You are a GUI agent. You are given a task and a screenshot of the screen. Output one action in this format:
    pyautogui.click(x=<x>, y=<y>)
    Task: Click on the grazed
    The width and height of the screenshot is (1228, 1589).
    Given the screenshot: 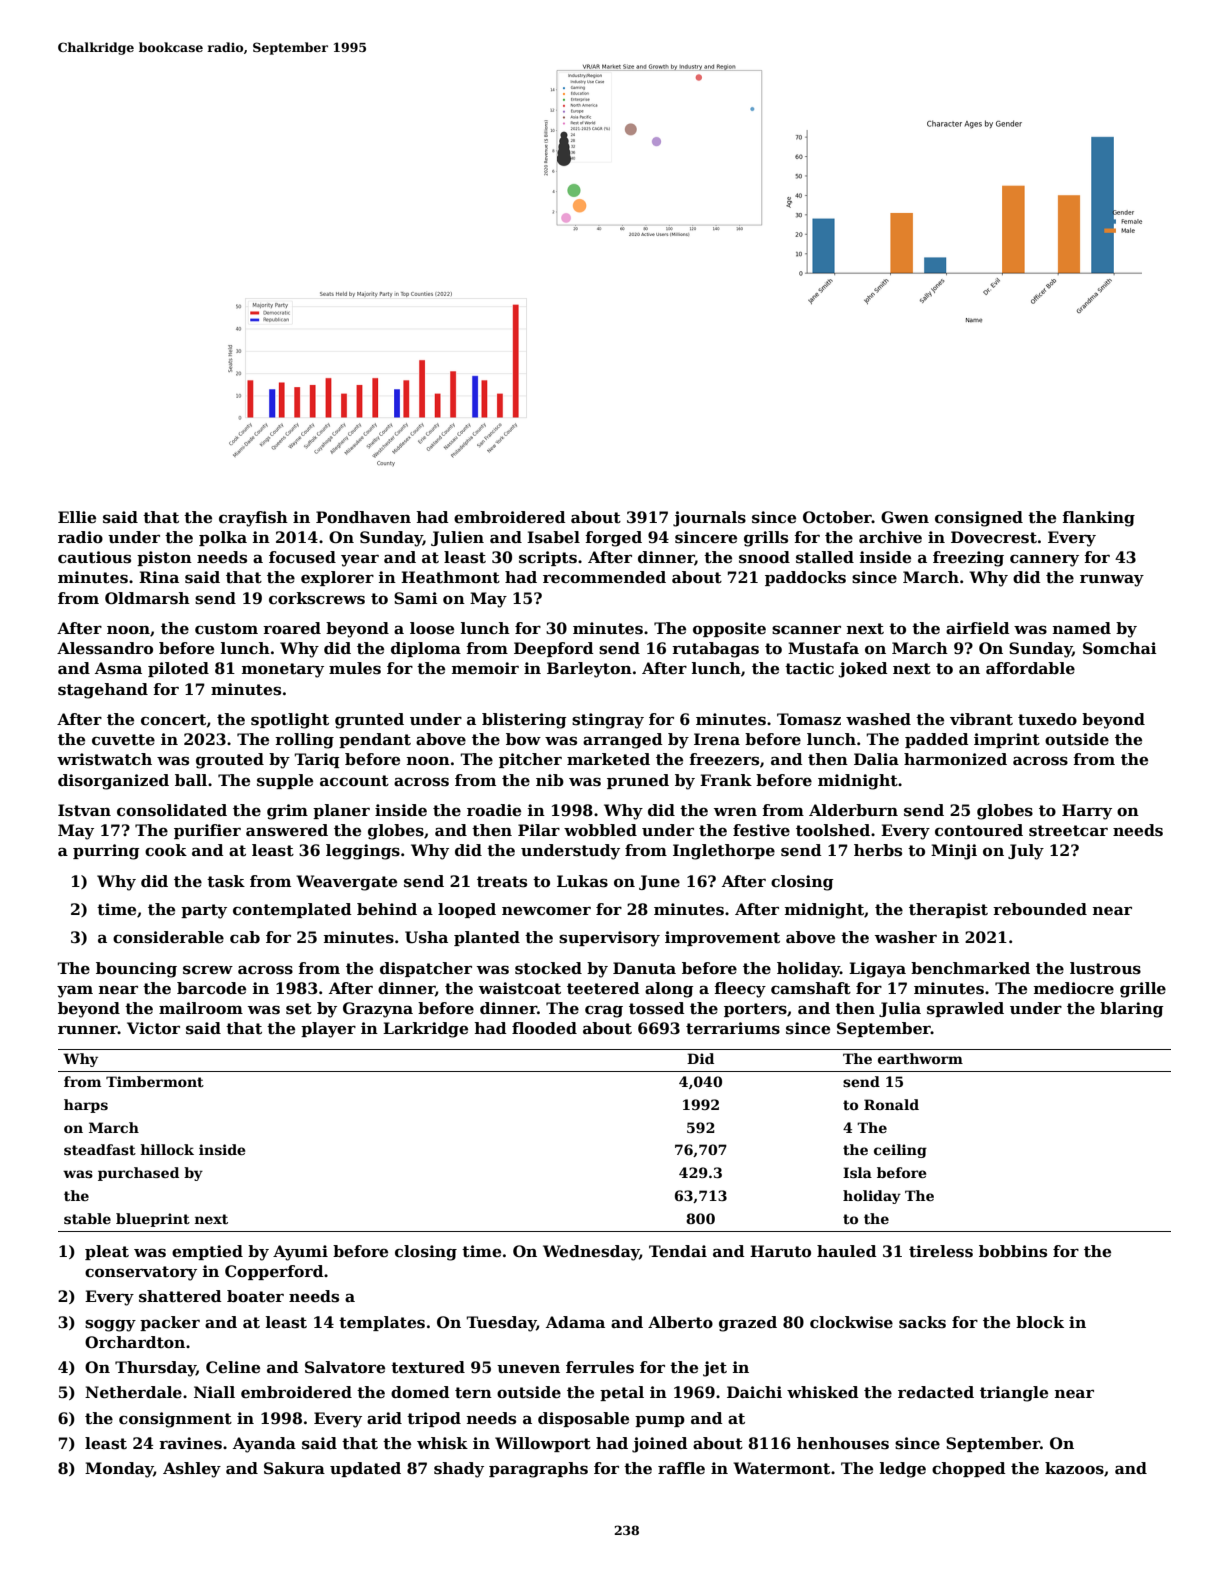 What is the action you would take?
    pyautogui.click(x=748, y=1324)
